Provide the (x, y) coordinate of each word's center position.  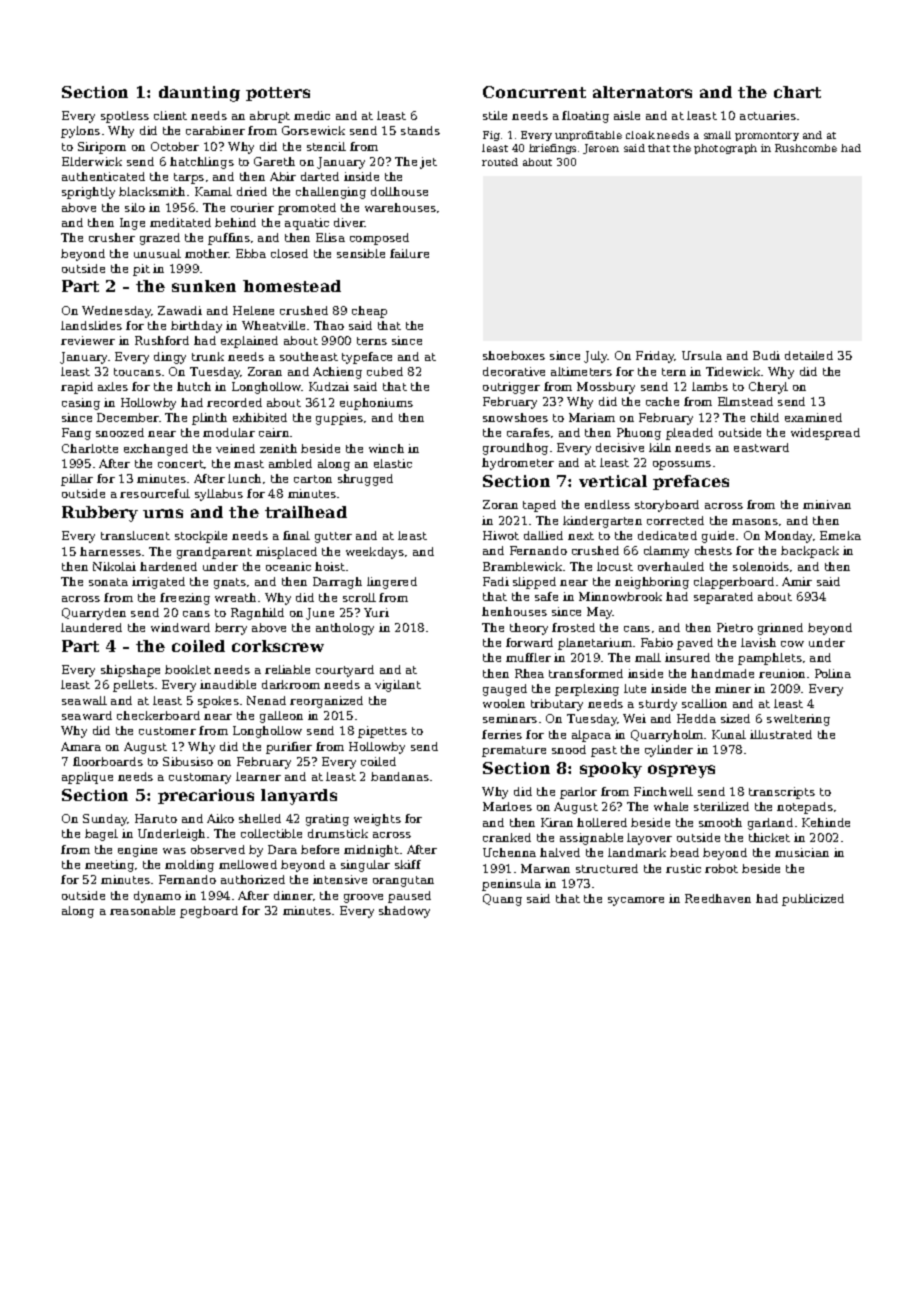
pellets (133, 686)
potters (278, 94)
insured (687, 657)
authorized (253, 879)
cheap (369, 312)
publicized (813, 900)
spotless (125, 117)
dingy (170, 358)
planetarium (595, 644)
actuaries (768, 115)
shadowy (404, 912)
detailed (809, 355)
